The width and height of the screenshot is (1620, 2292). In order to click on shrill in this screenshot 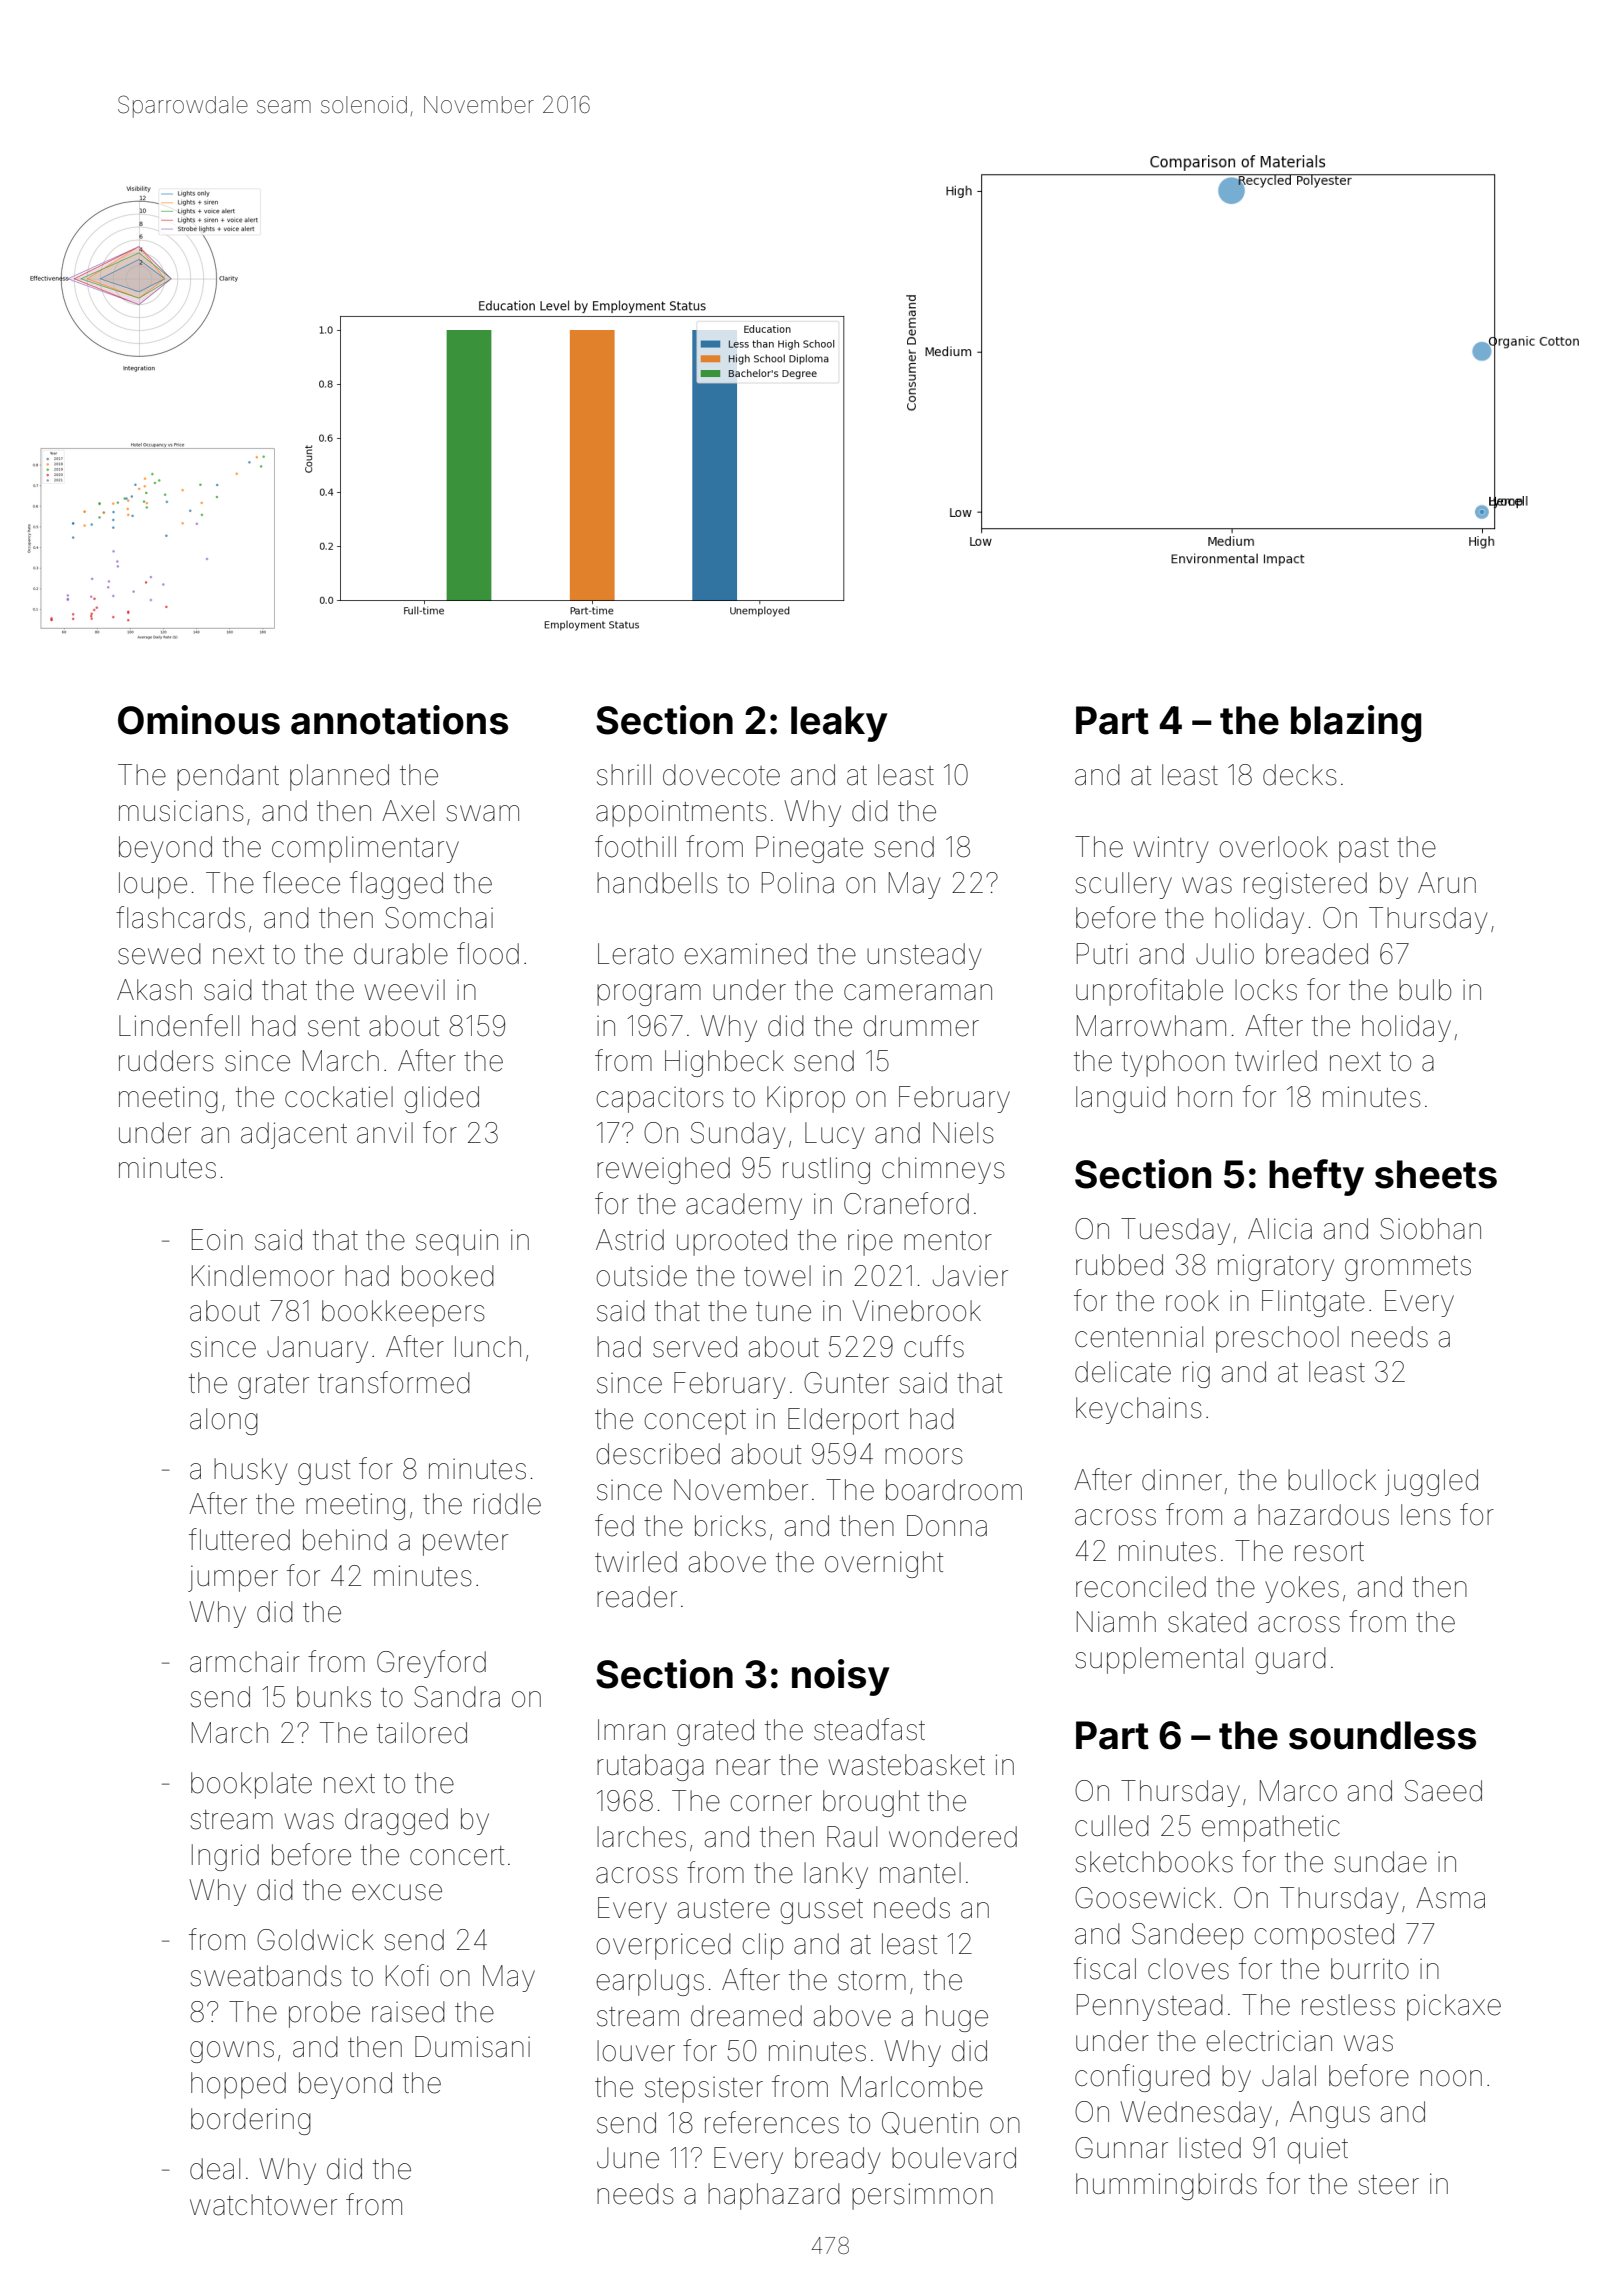, I will do `click(624, 775)`.
